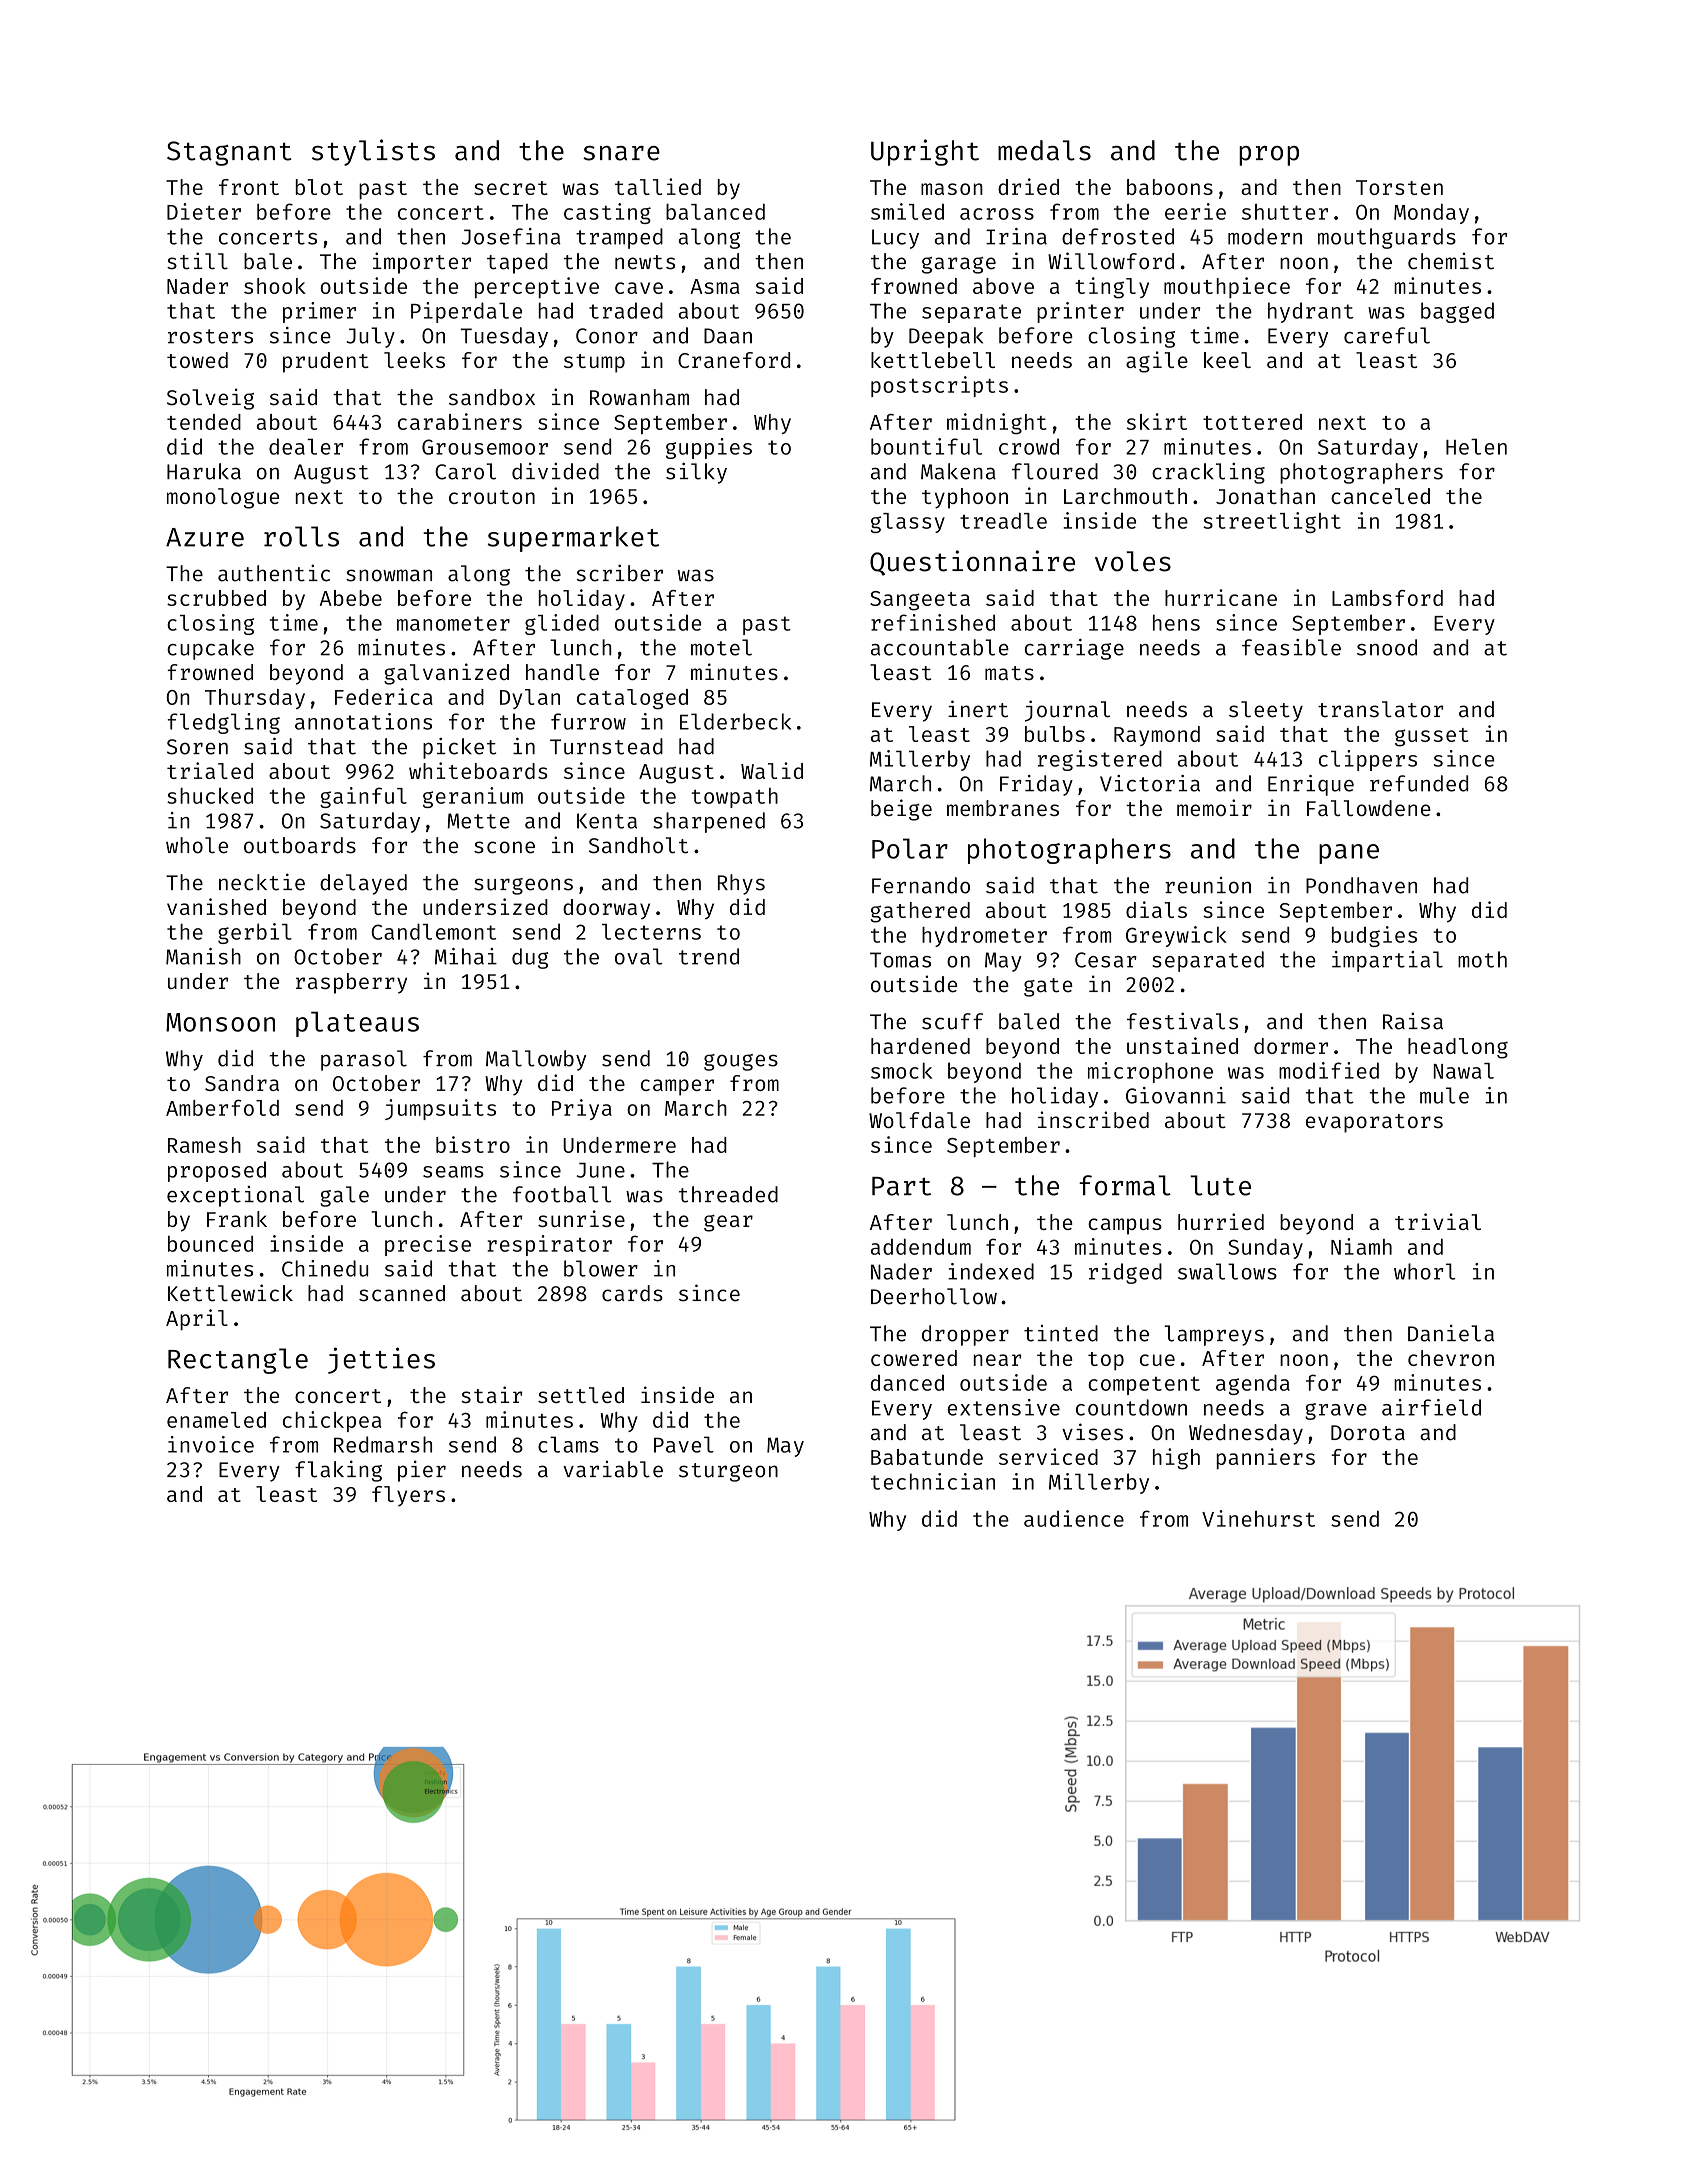  I want to click on smock, so click(901, 1070).
